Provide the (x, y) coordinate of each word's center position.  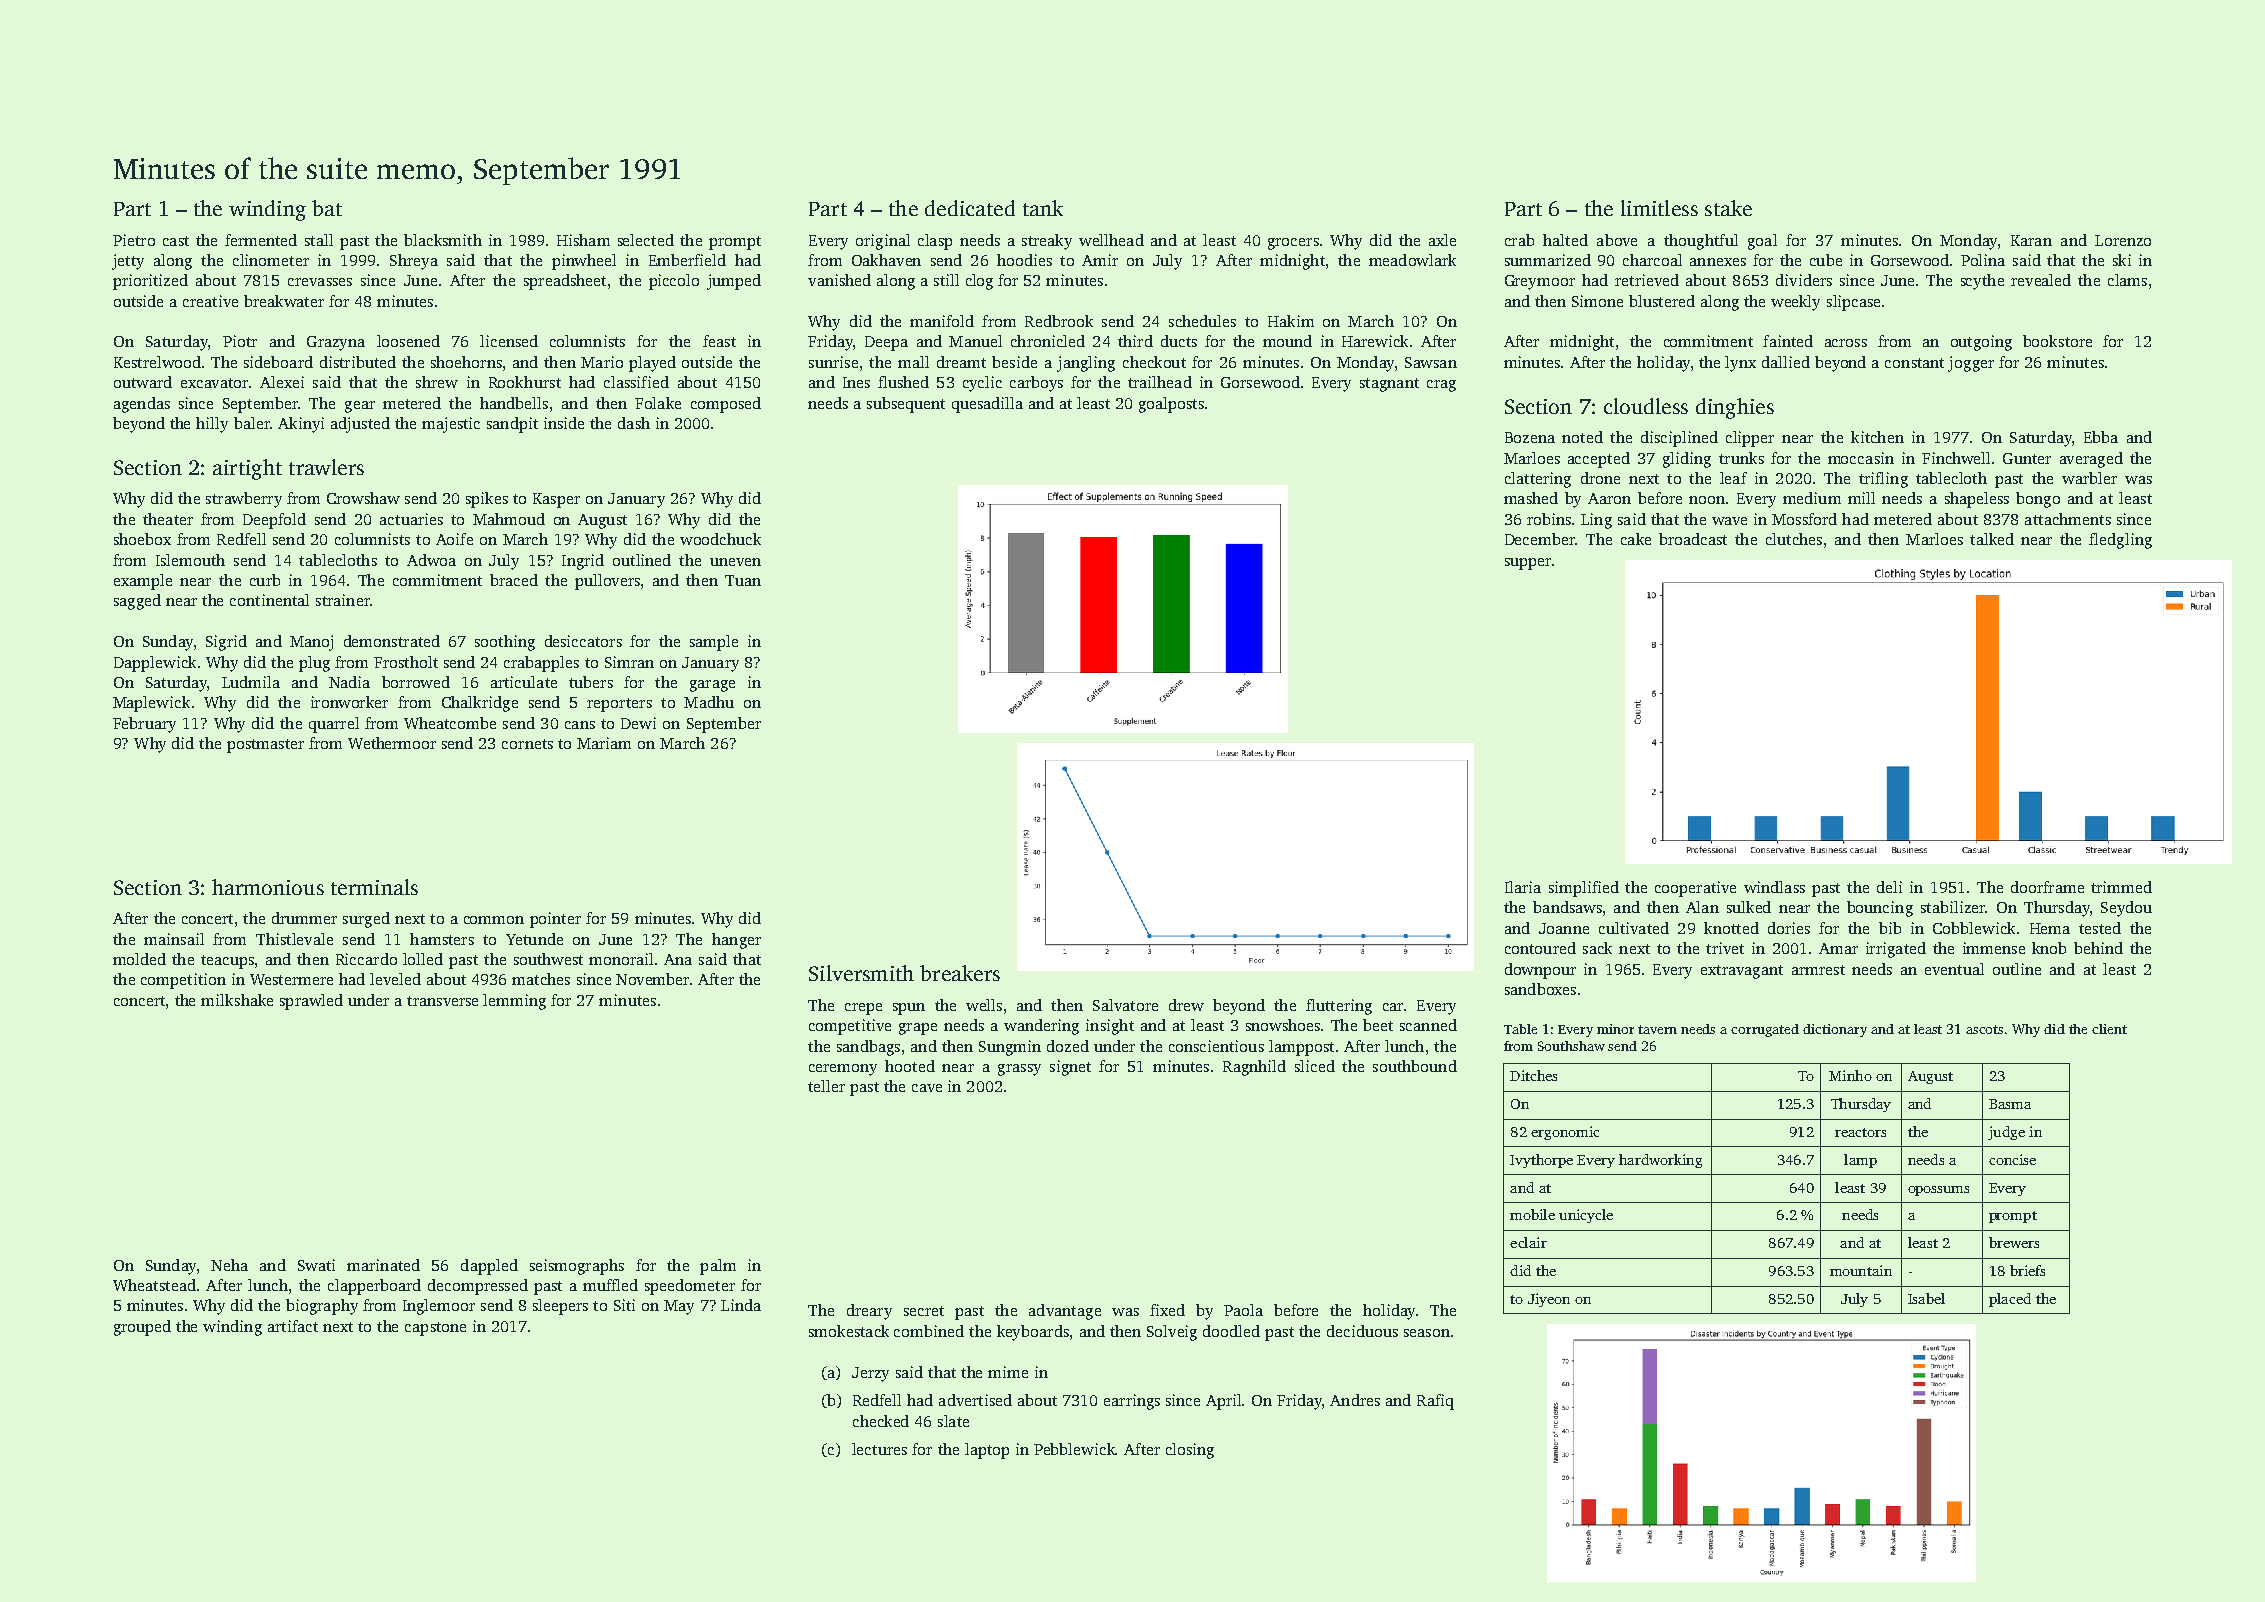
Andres (1355, 1400)
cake (1636, 539)
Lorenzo (2123, 240)
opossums (1938, 1191)
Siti (624, 1305)
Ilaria (1523, 887)
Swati (316, 1265)
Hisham (583, 240)
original (883, 242)
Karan (2031, 240)
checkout (1154, 362)
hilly (212, 425)
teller (826, 1086)
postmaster (265, 746)
